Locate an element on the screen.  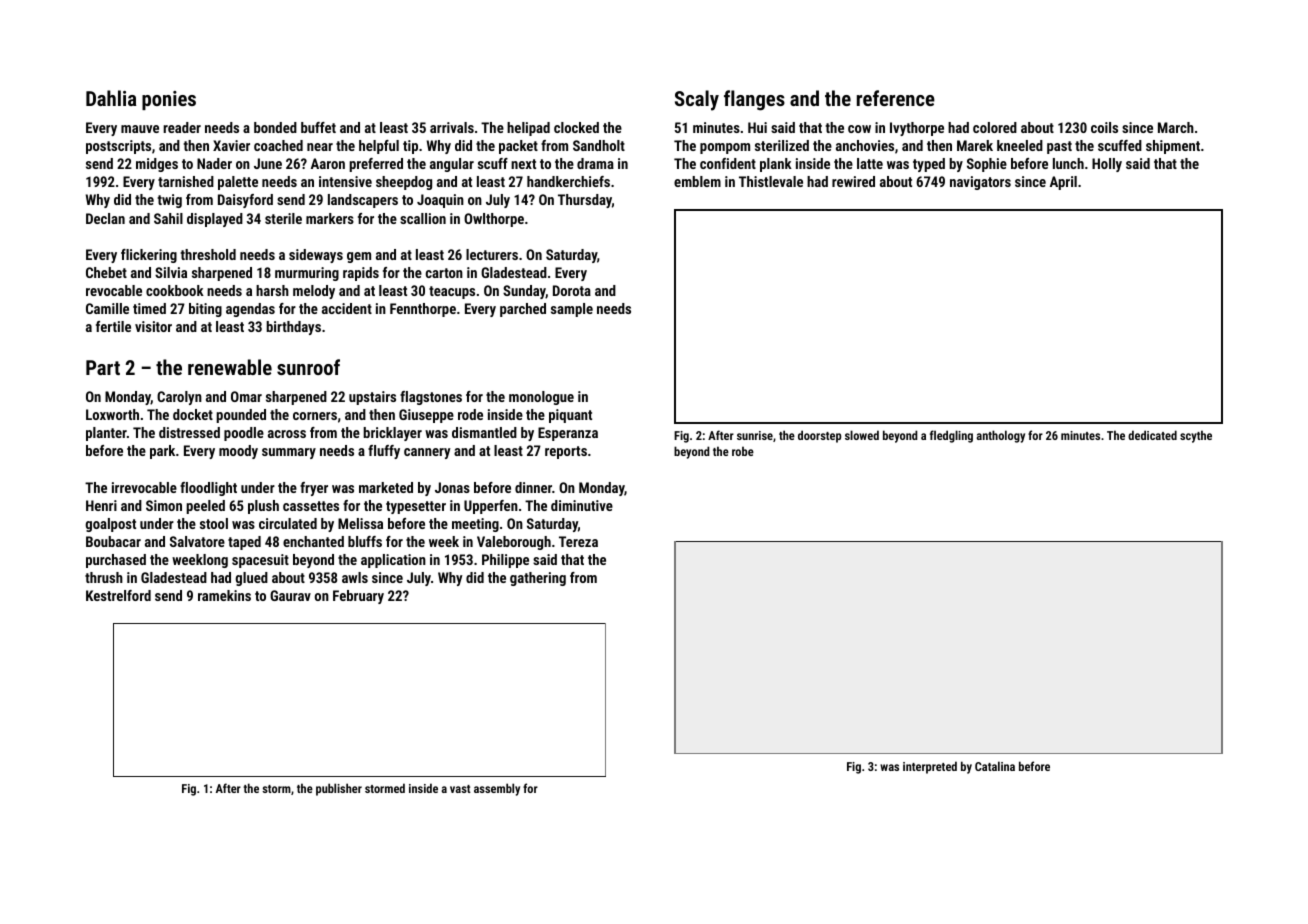
sunroof is located at coordinates (308, 367).
